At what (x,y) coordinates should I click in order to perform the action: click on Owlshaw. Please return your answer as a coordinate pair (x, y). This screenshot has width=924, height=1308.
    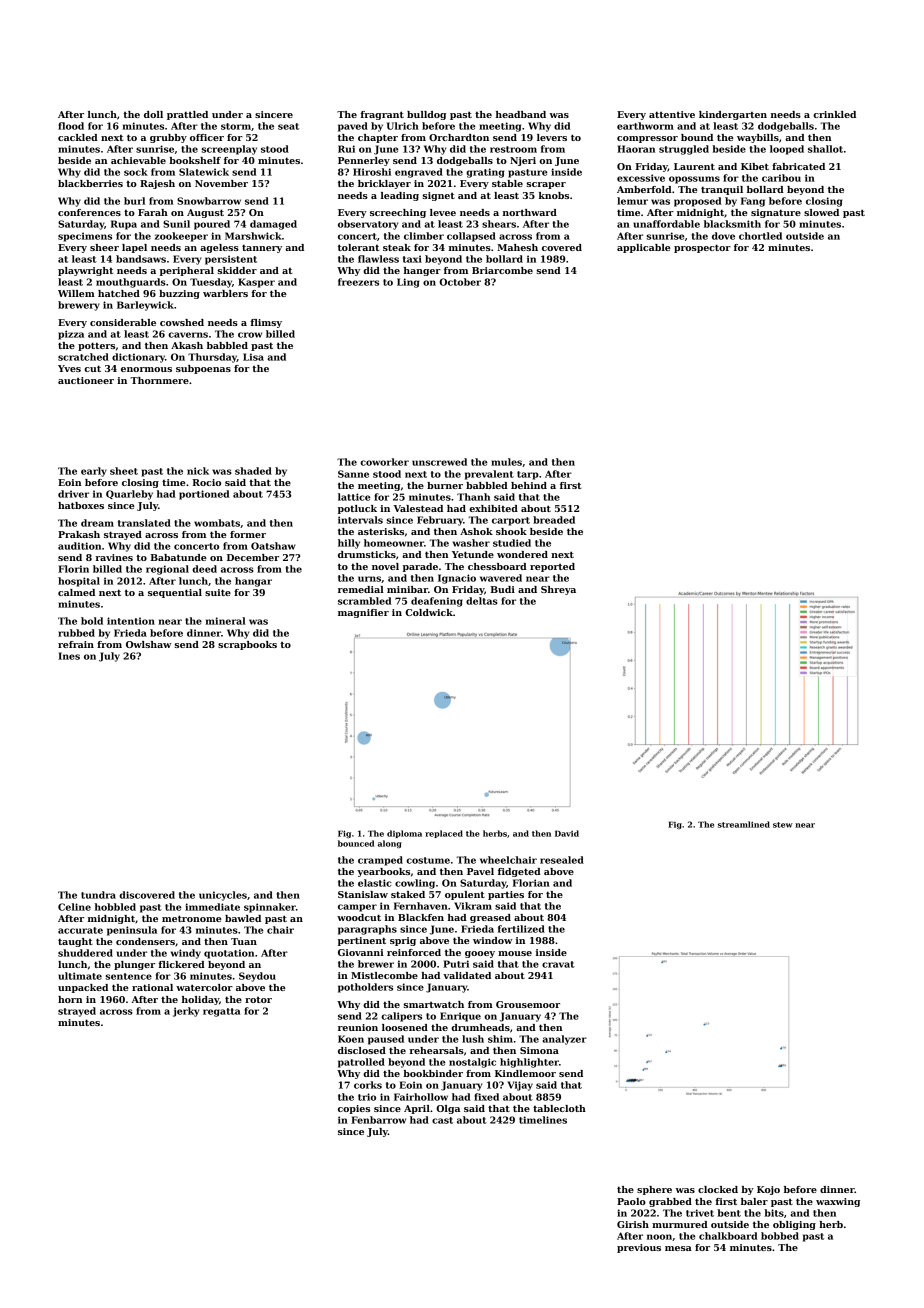
    Looking at the image, I should click on (148, 644).
